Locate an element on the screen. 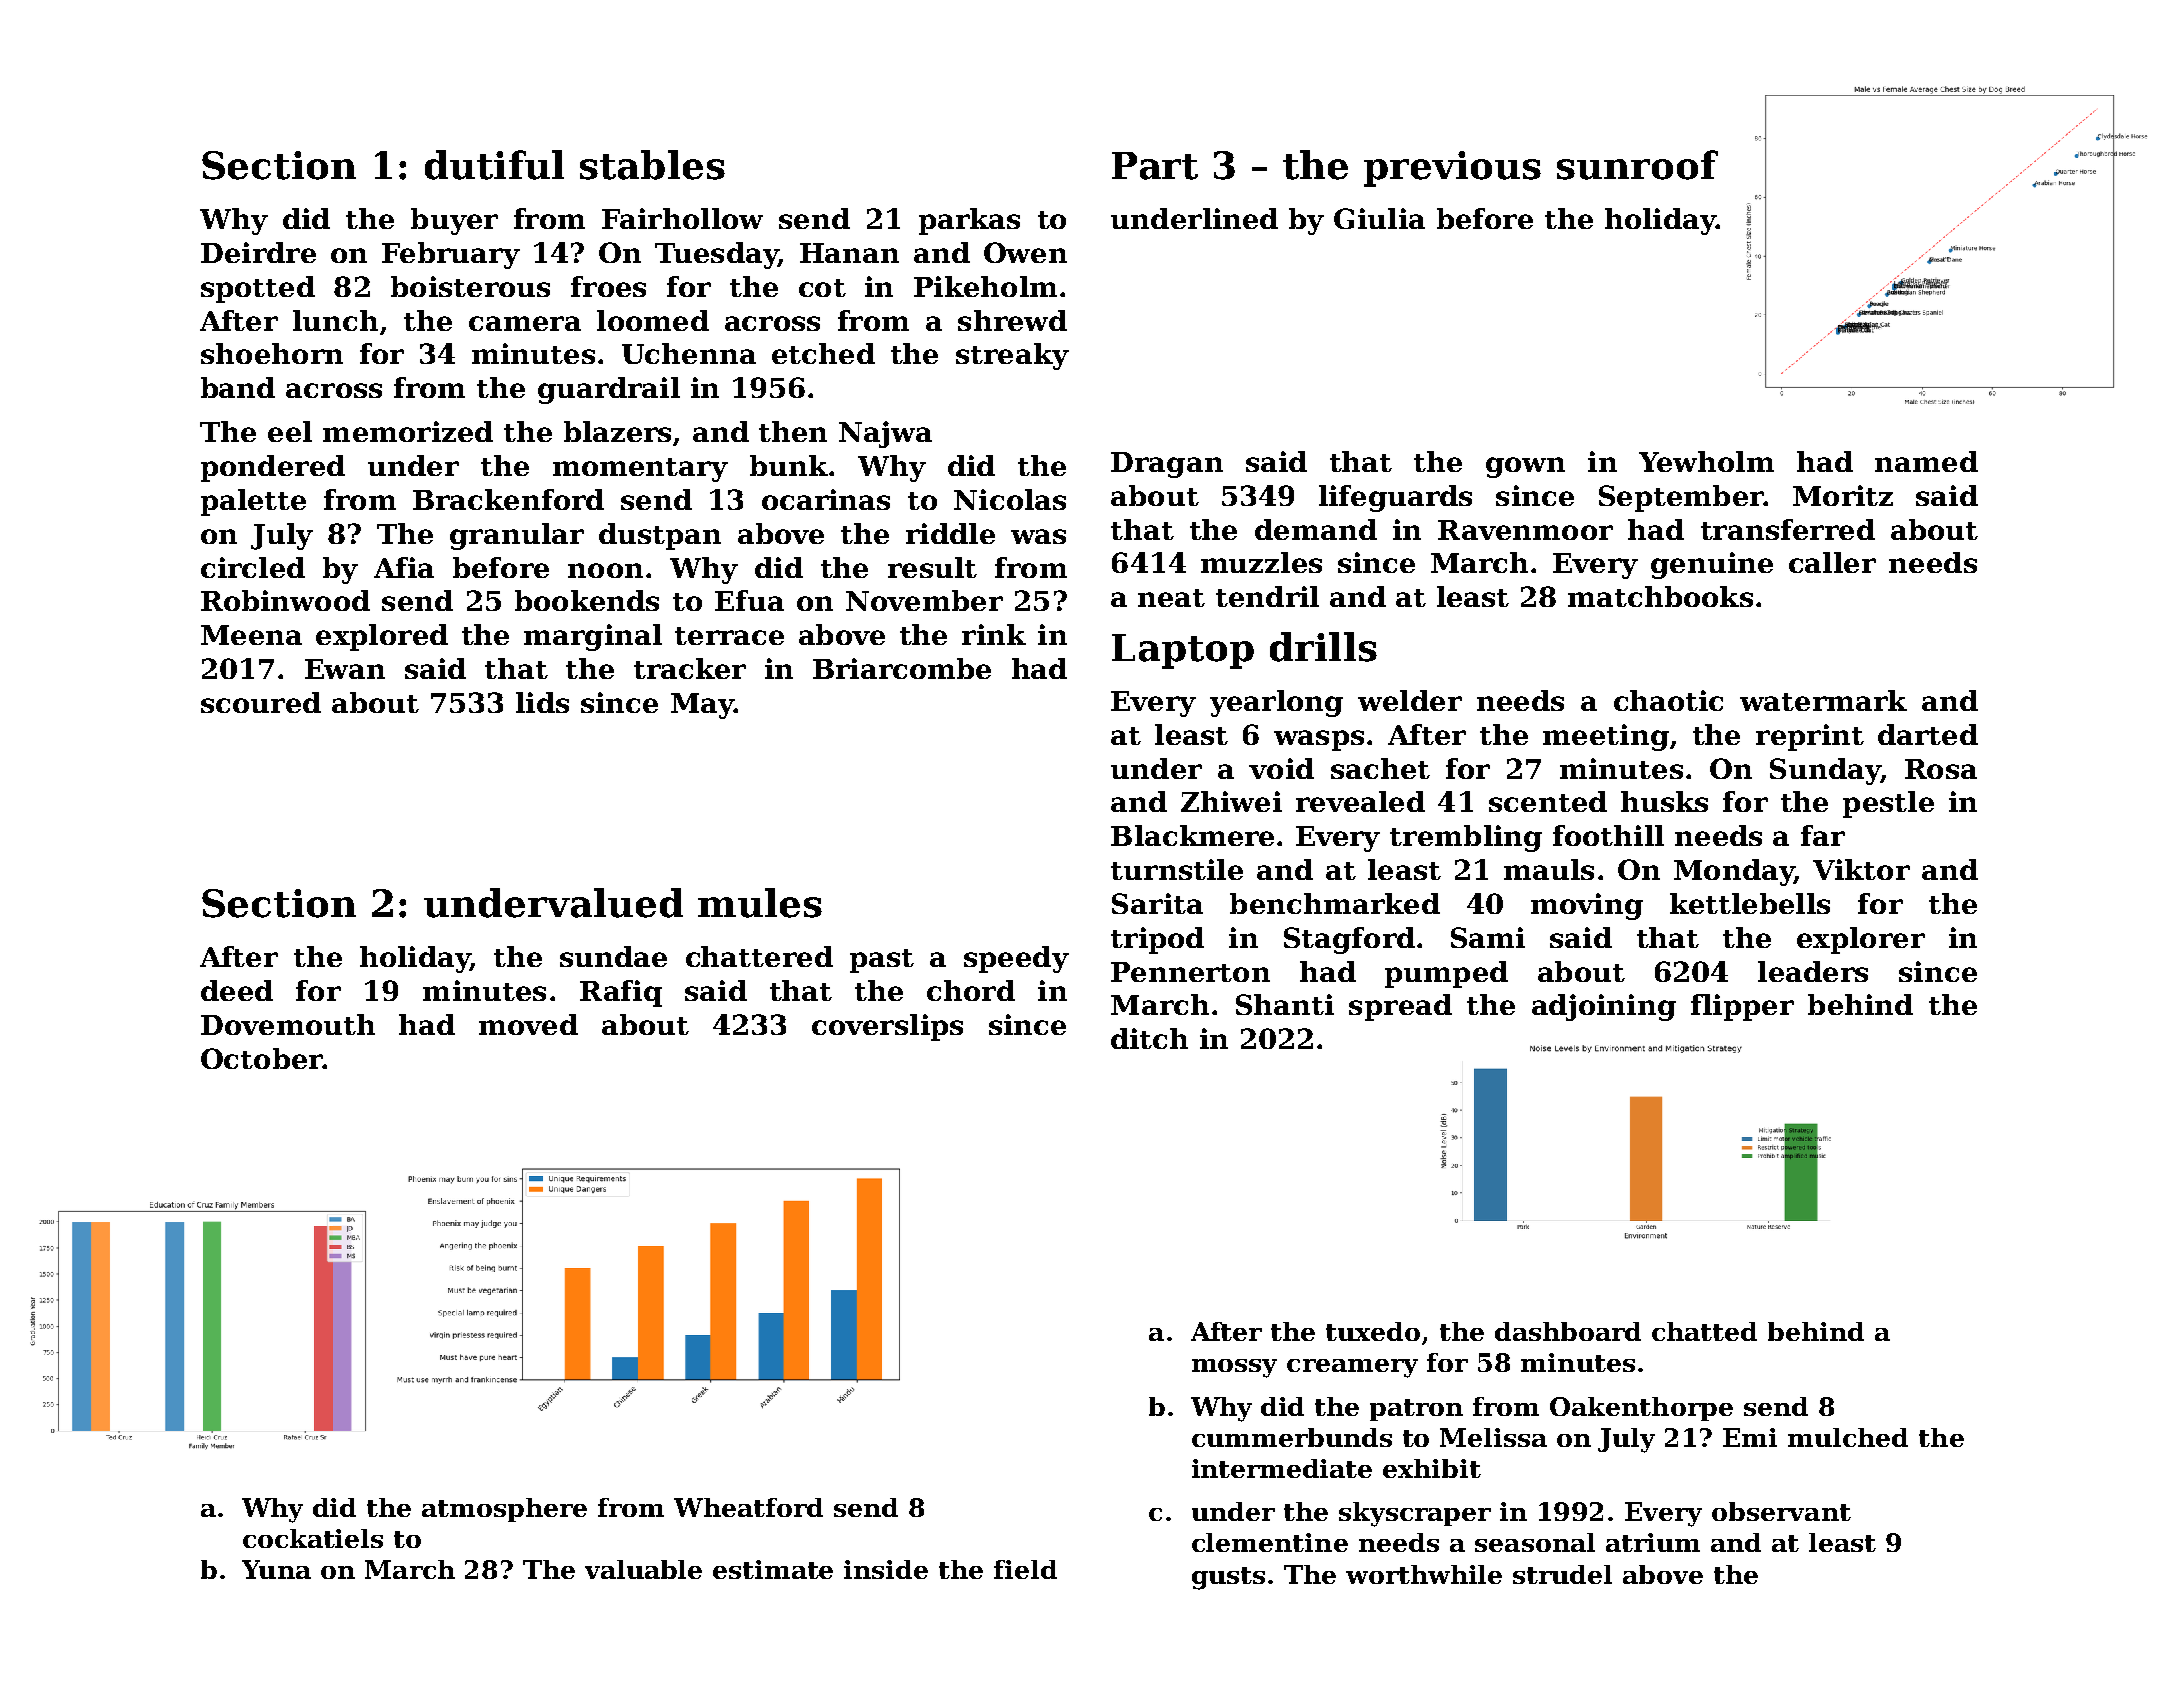  Giulia is located at coordinates (1379, 218).
